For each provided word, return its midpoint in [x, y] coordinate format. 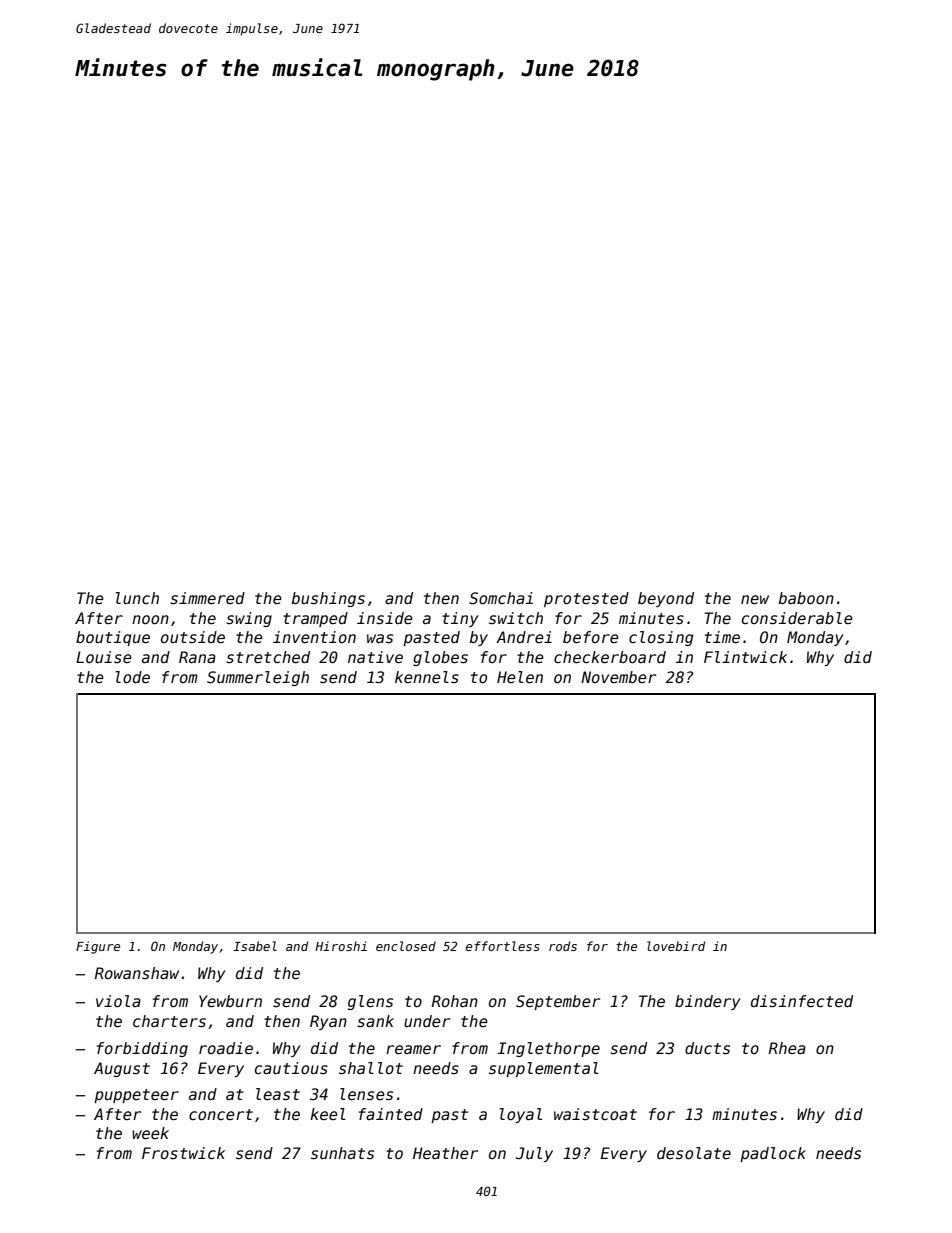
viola [118, 1001]
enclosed [406, 946]
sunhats [342, 1153]
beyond [666, 599]
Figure [98, 947]
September [558, 1002]
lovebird [676, 946]
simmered [207, 598]
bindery [708, 1002]
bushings [328, 599]
